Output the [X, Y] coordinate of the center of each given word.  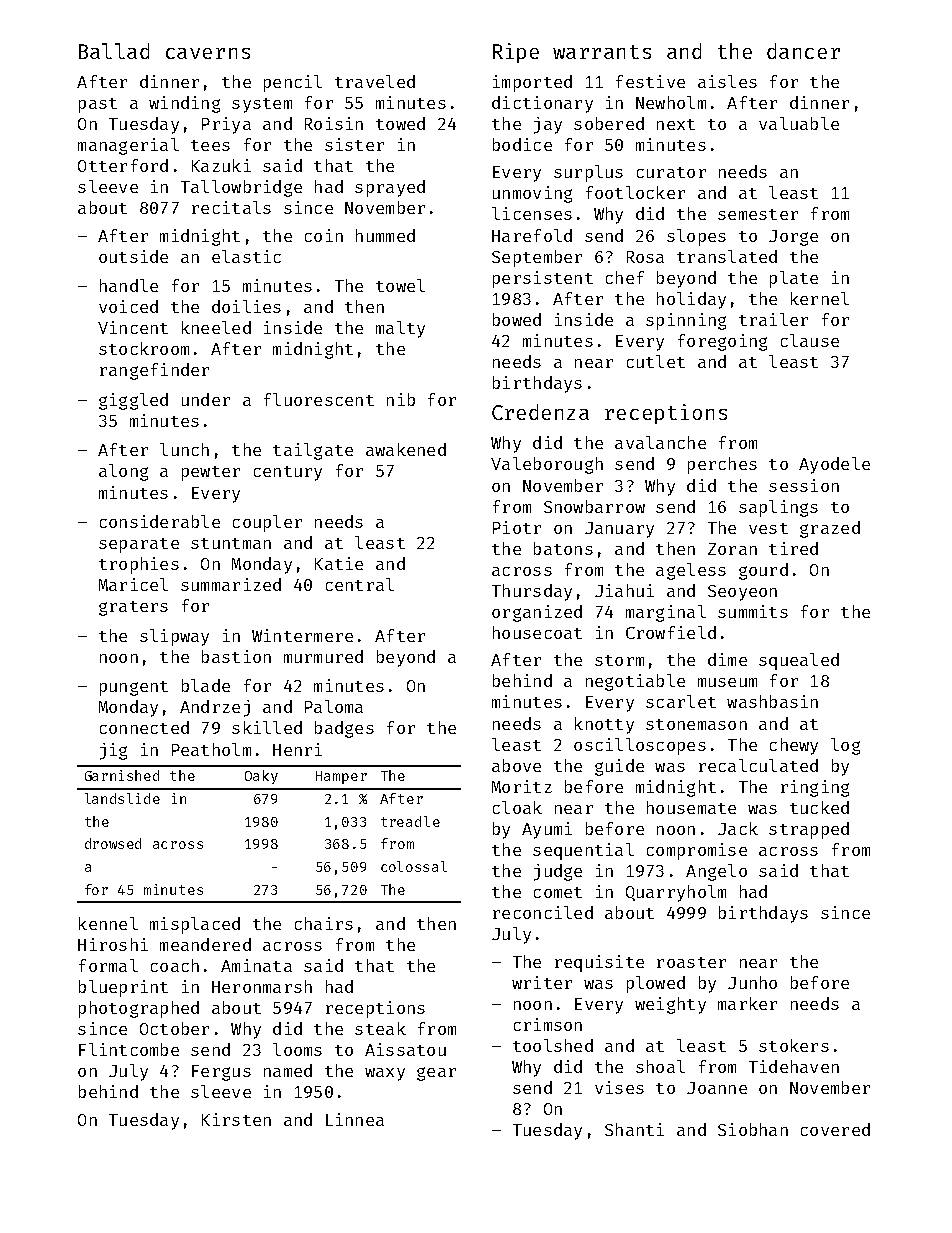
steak [380, 1028]
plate [794, 279]
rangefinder [154, 371]
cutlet [656, 361]
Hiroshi [113, 944]
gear [436, 1074]
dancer [803, 51]
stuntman [231, 543]
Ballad [114, 51]
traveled [375, 81]
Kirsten [236, 1119]
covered [835, 1129]
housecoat [537, 632]
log [845, 746]
